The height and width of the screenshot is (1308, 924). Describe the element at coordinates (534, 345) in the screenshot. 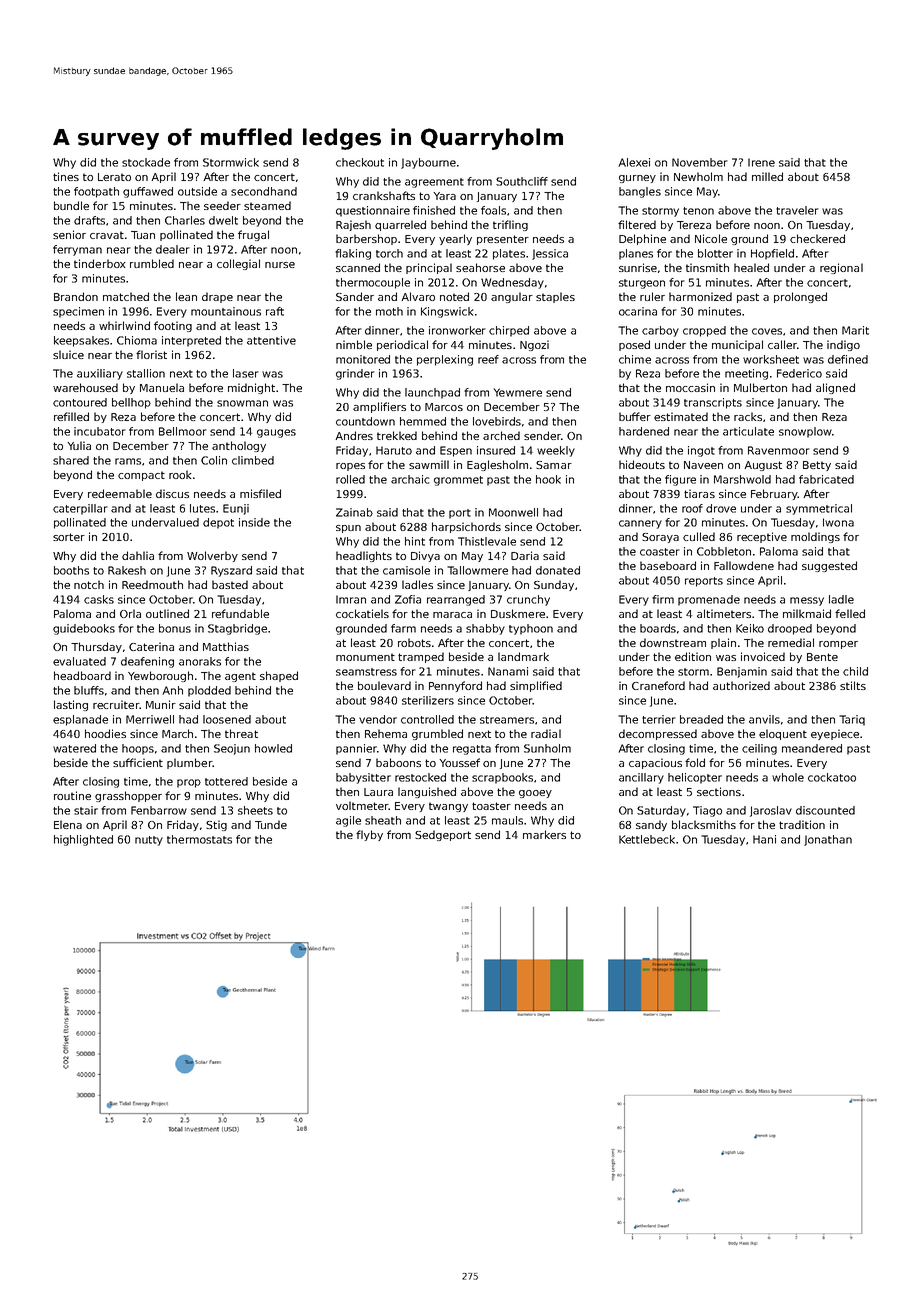

I see `Ngozi` at that location.
